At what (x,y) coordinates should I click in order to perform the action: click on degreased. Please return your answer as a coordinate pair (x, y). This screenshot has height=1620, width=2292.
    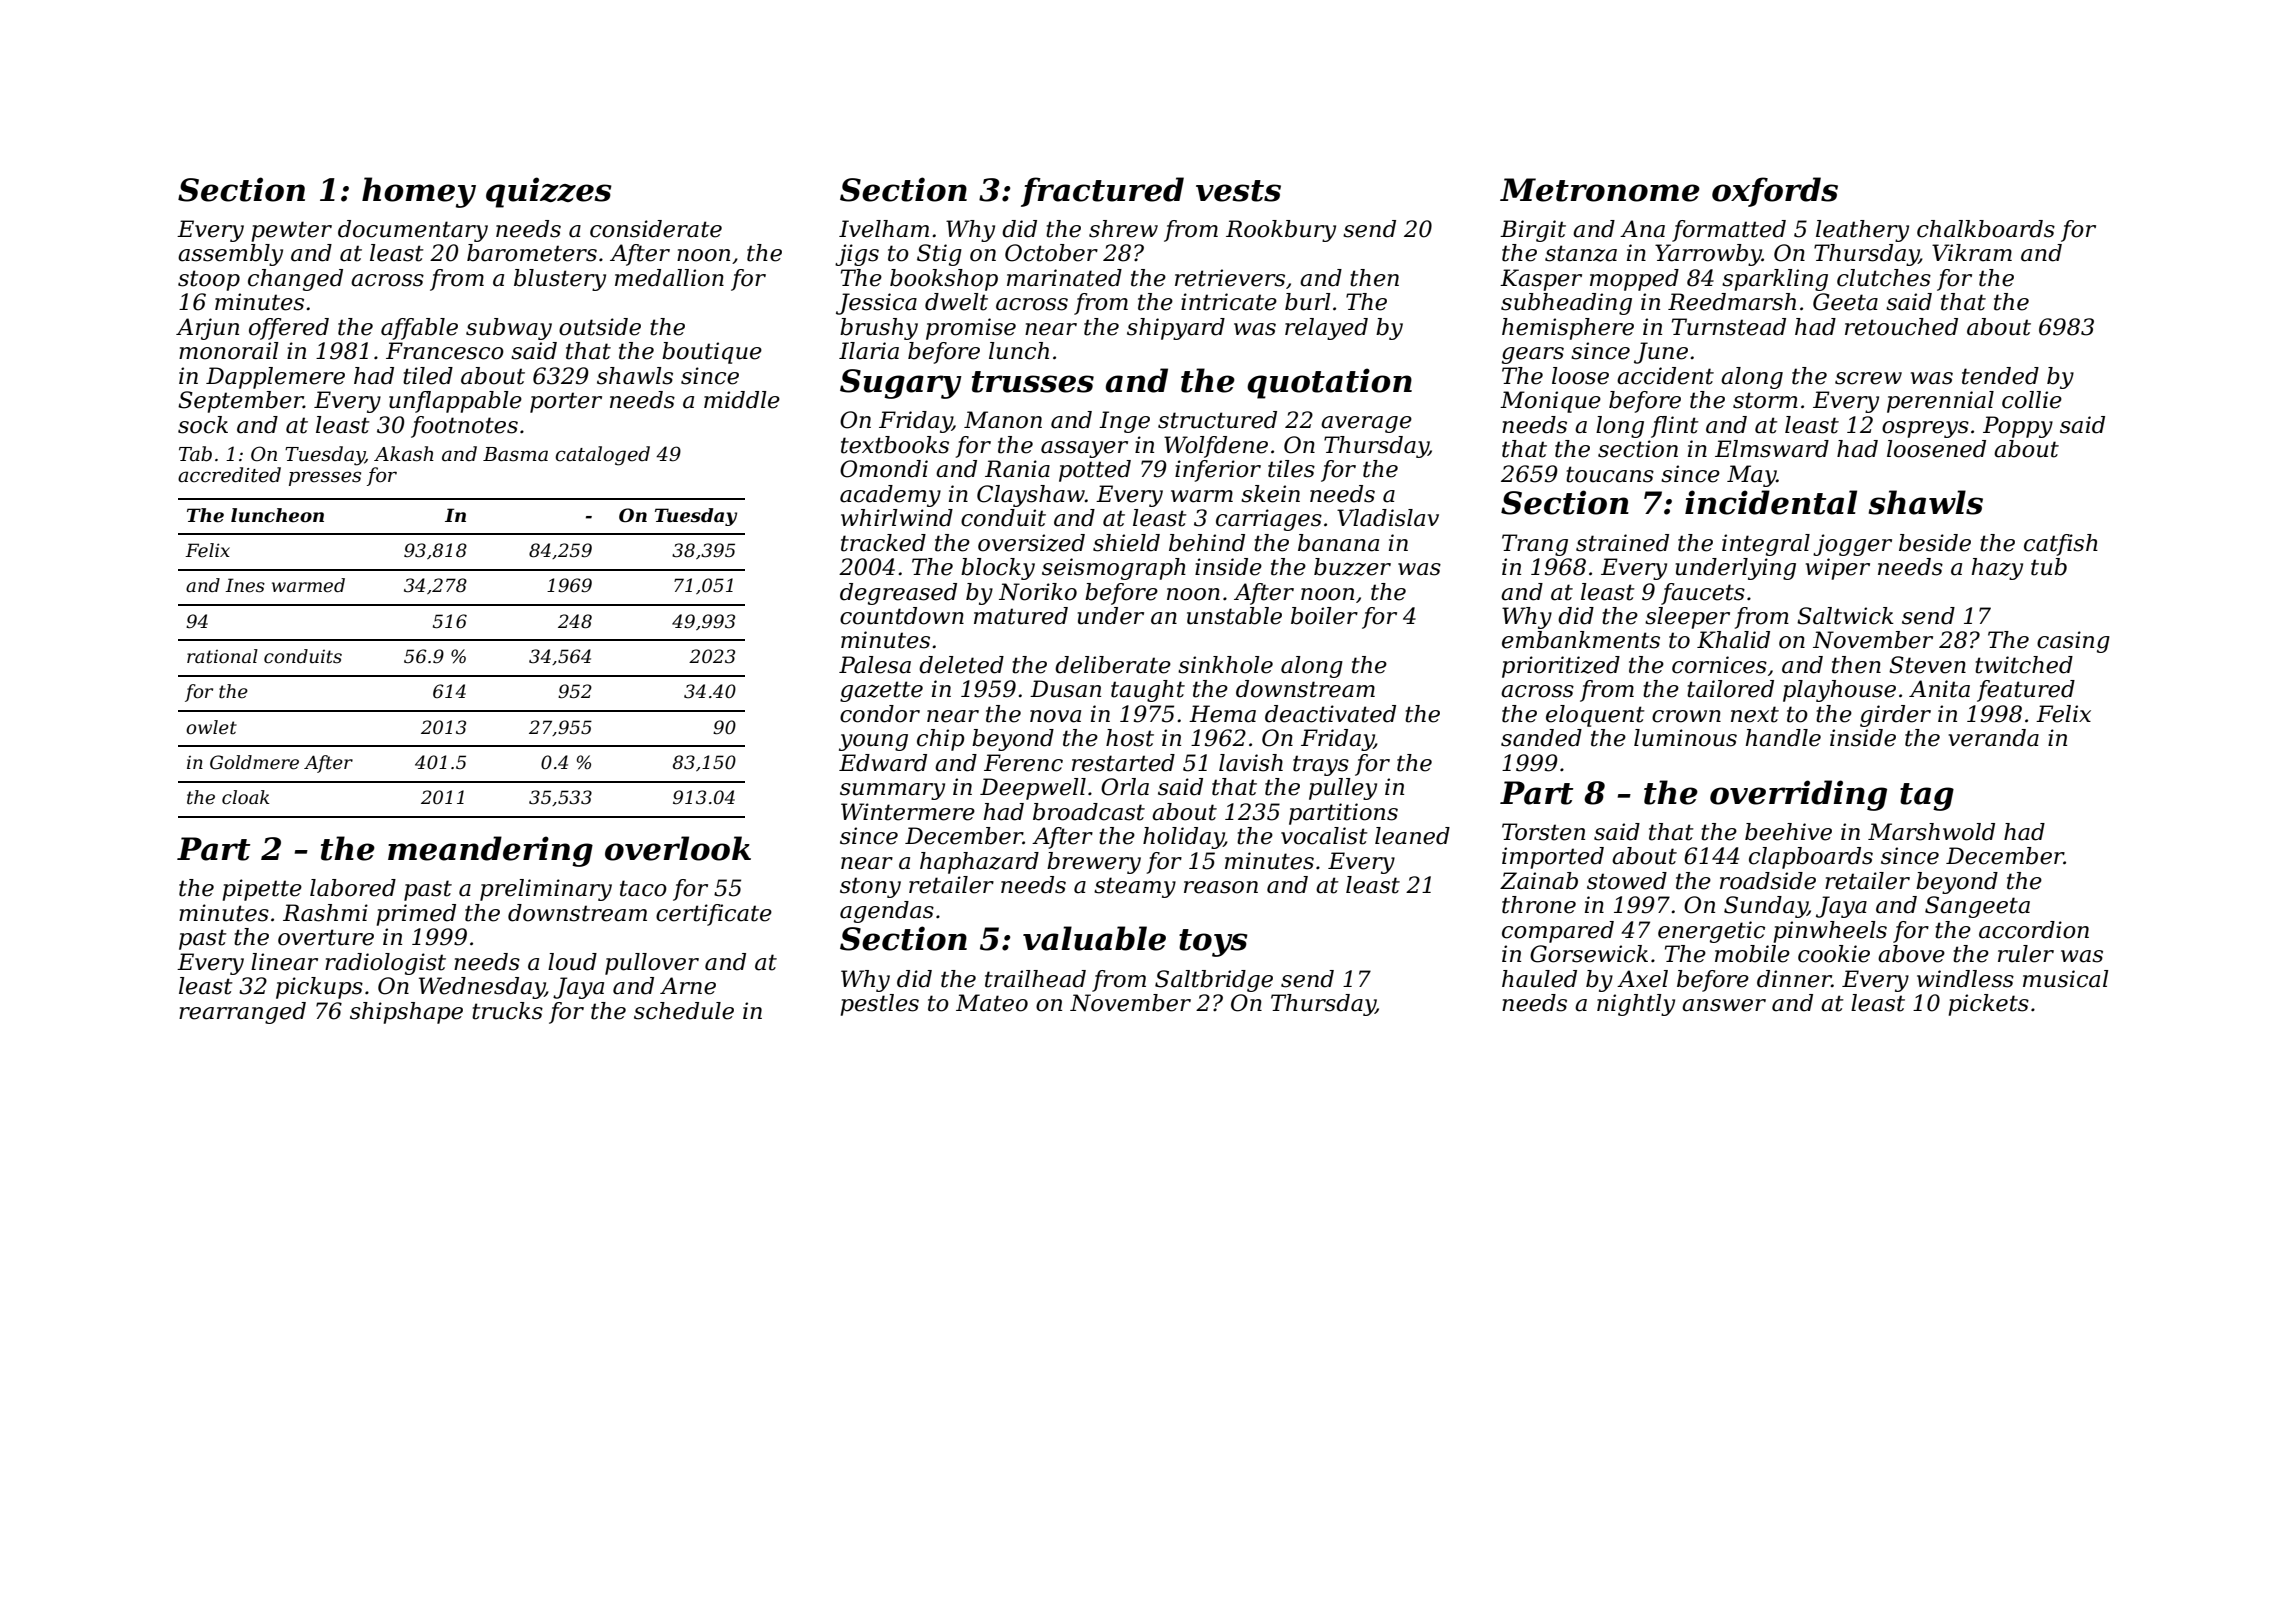
    Looking at the image, I should click on (898, 594).
